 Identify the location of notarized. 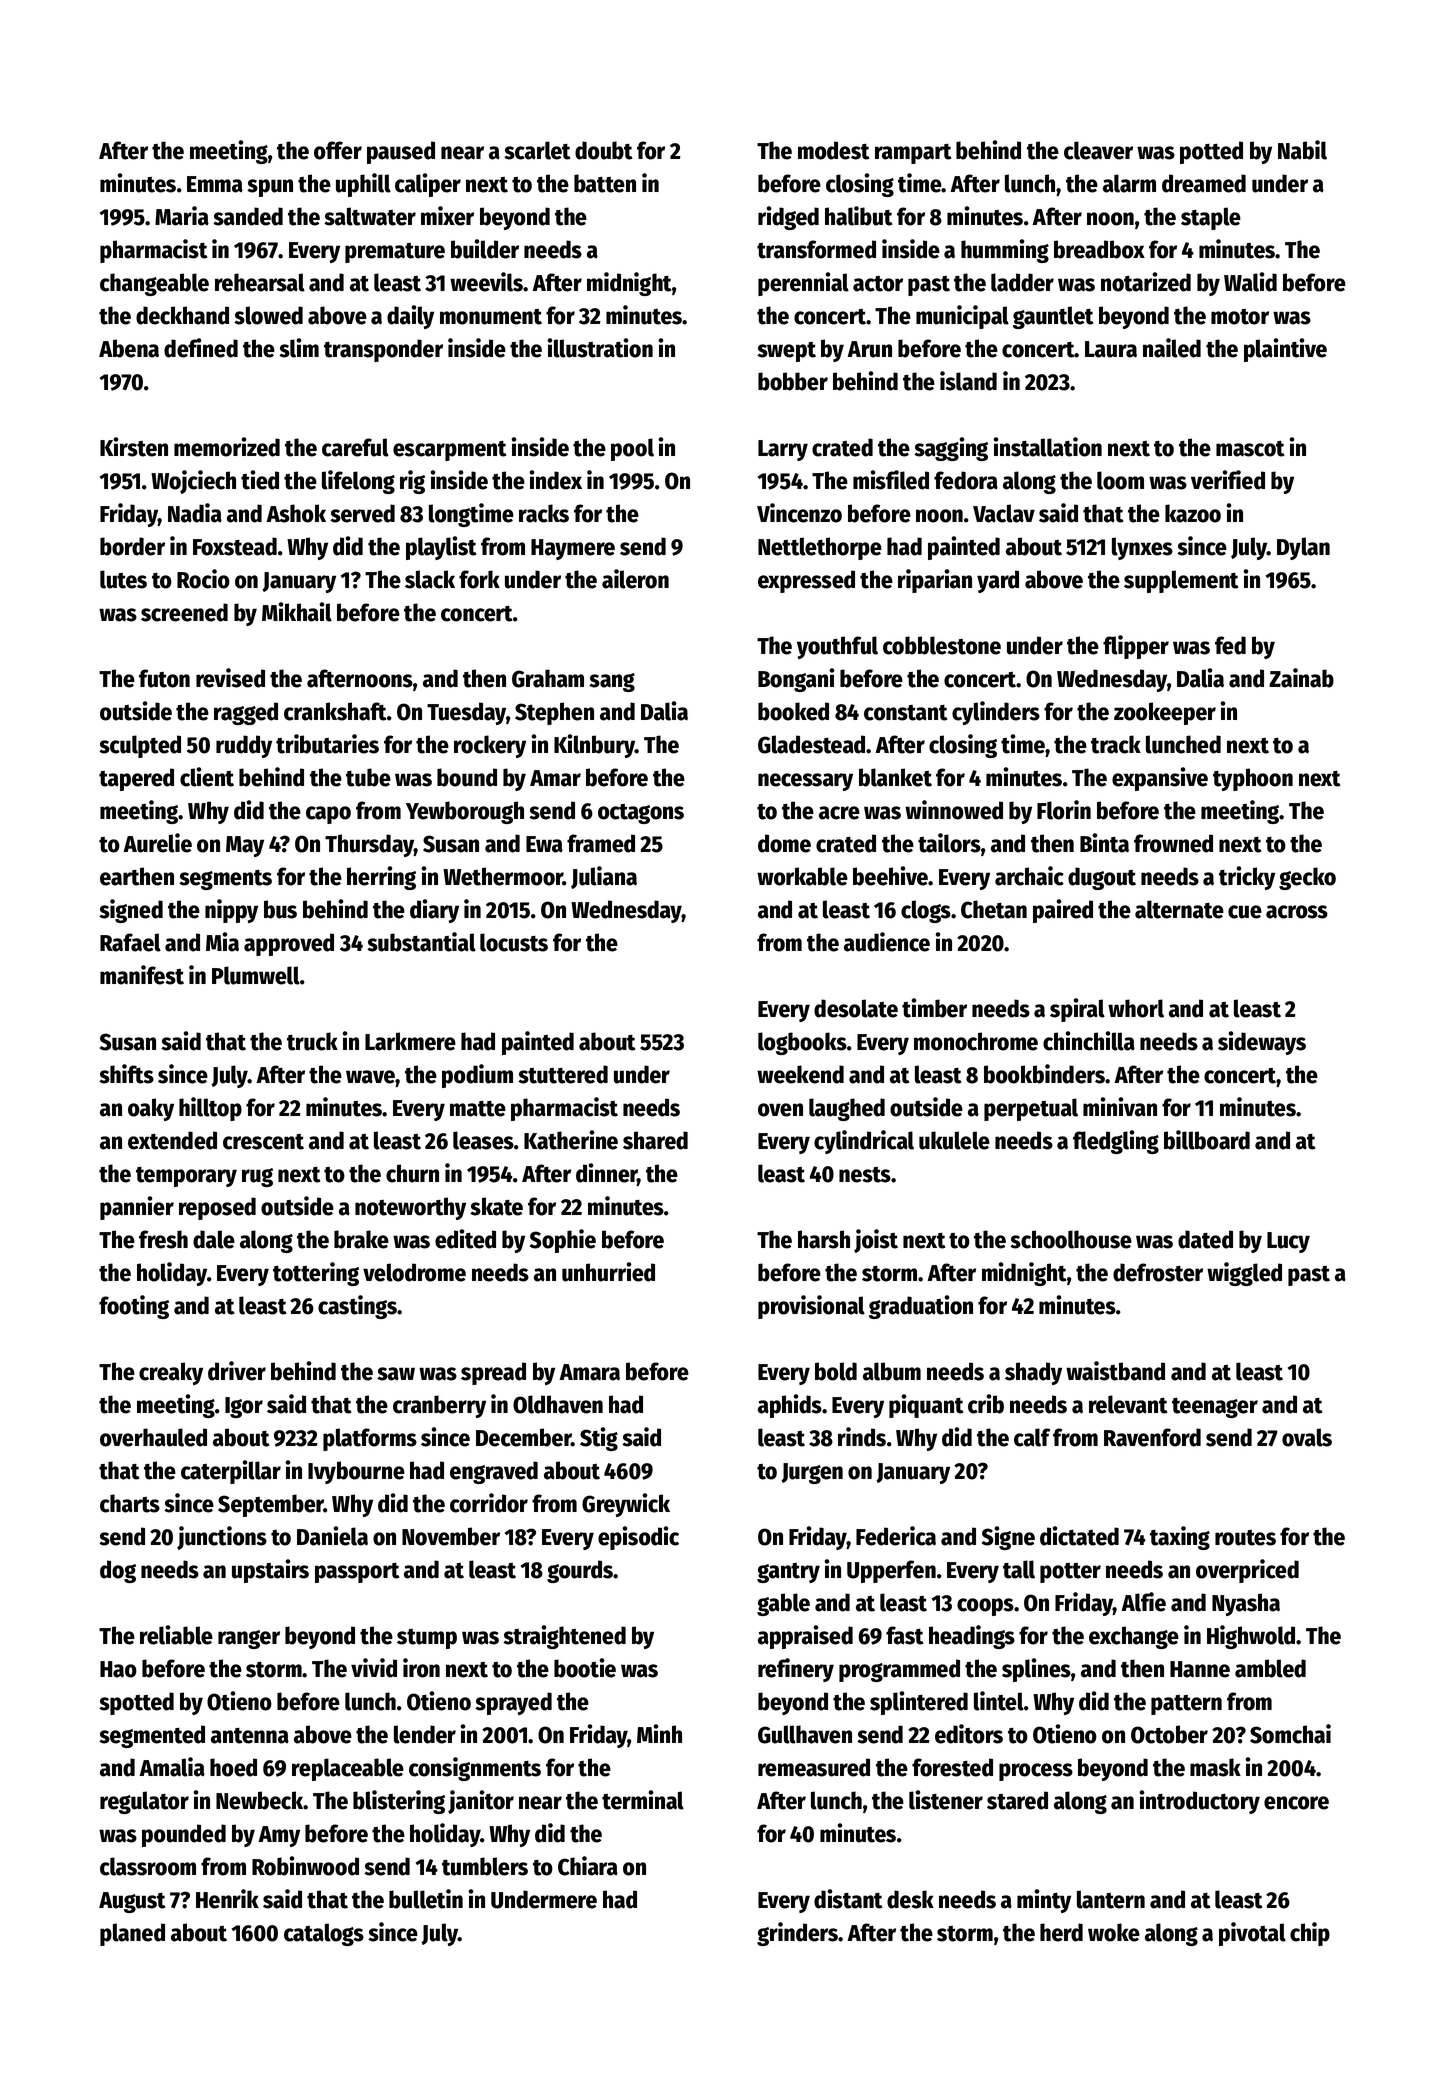
(1146, 282).
